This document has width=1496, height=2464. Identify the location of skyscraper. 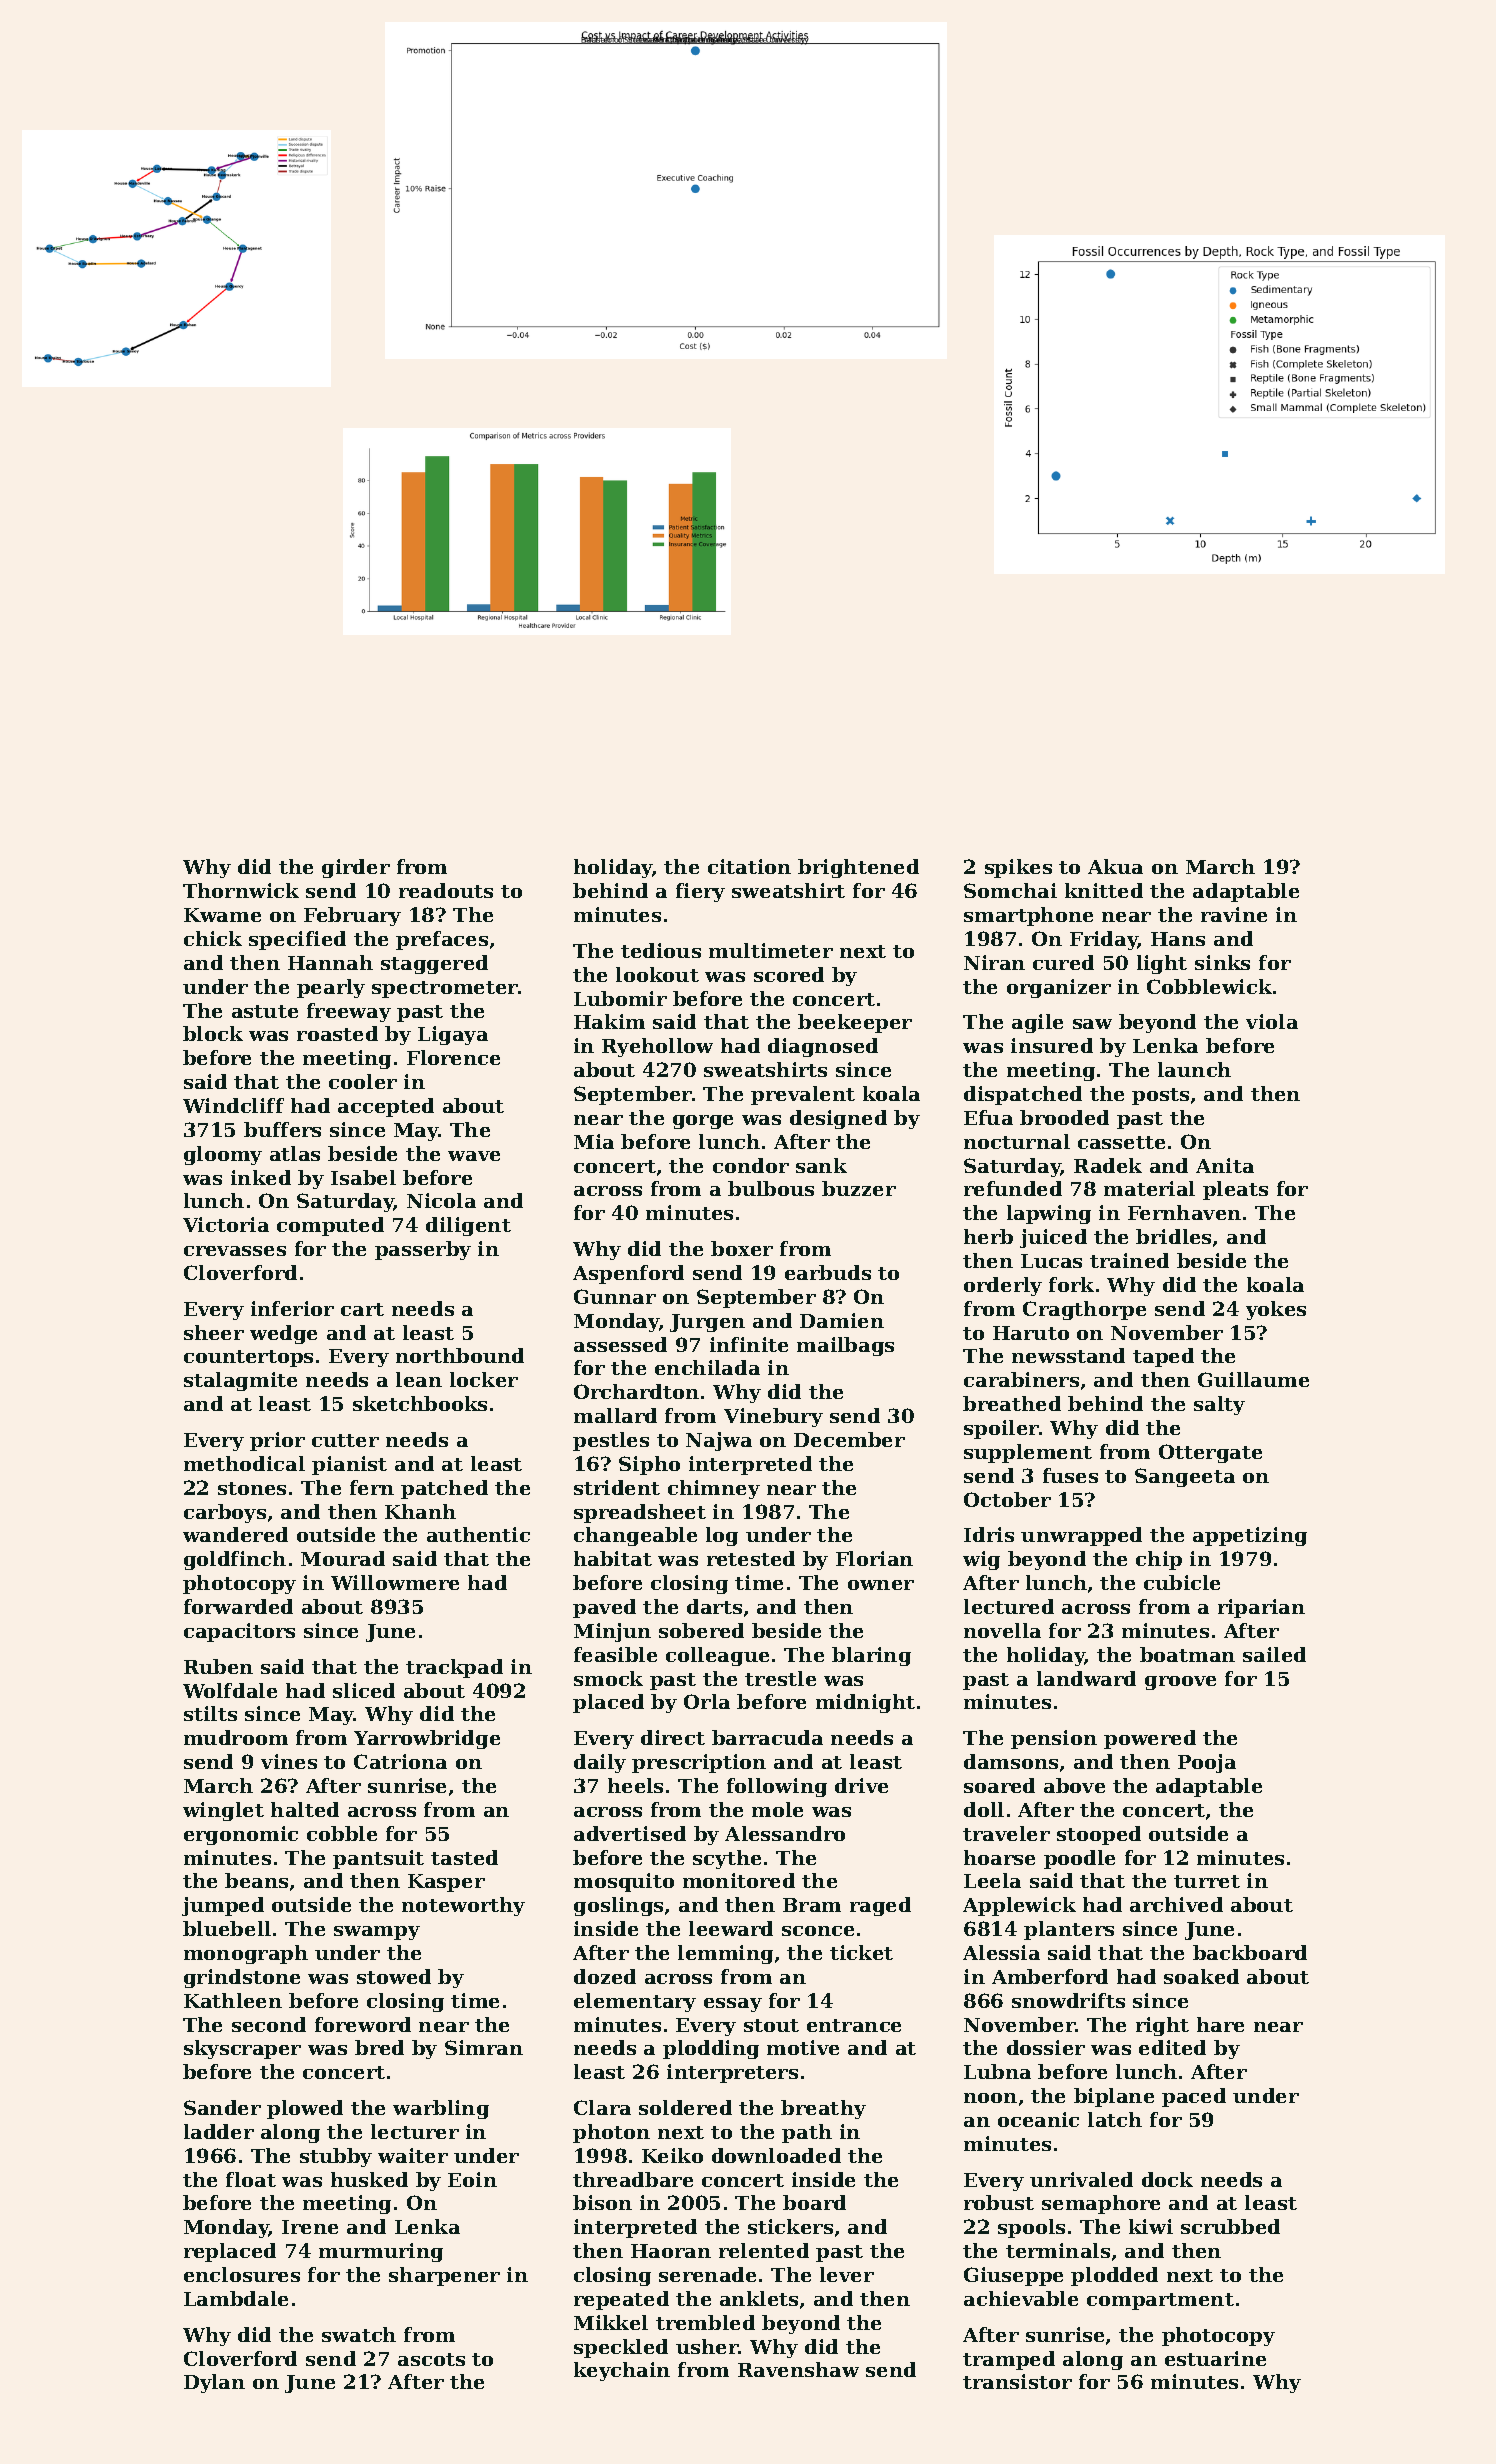
(242, 2049).
